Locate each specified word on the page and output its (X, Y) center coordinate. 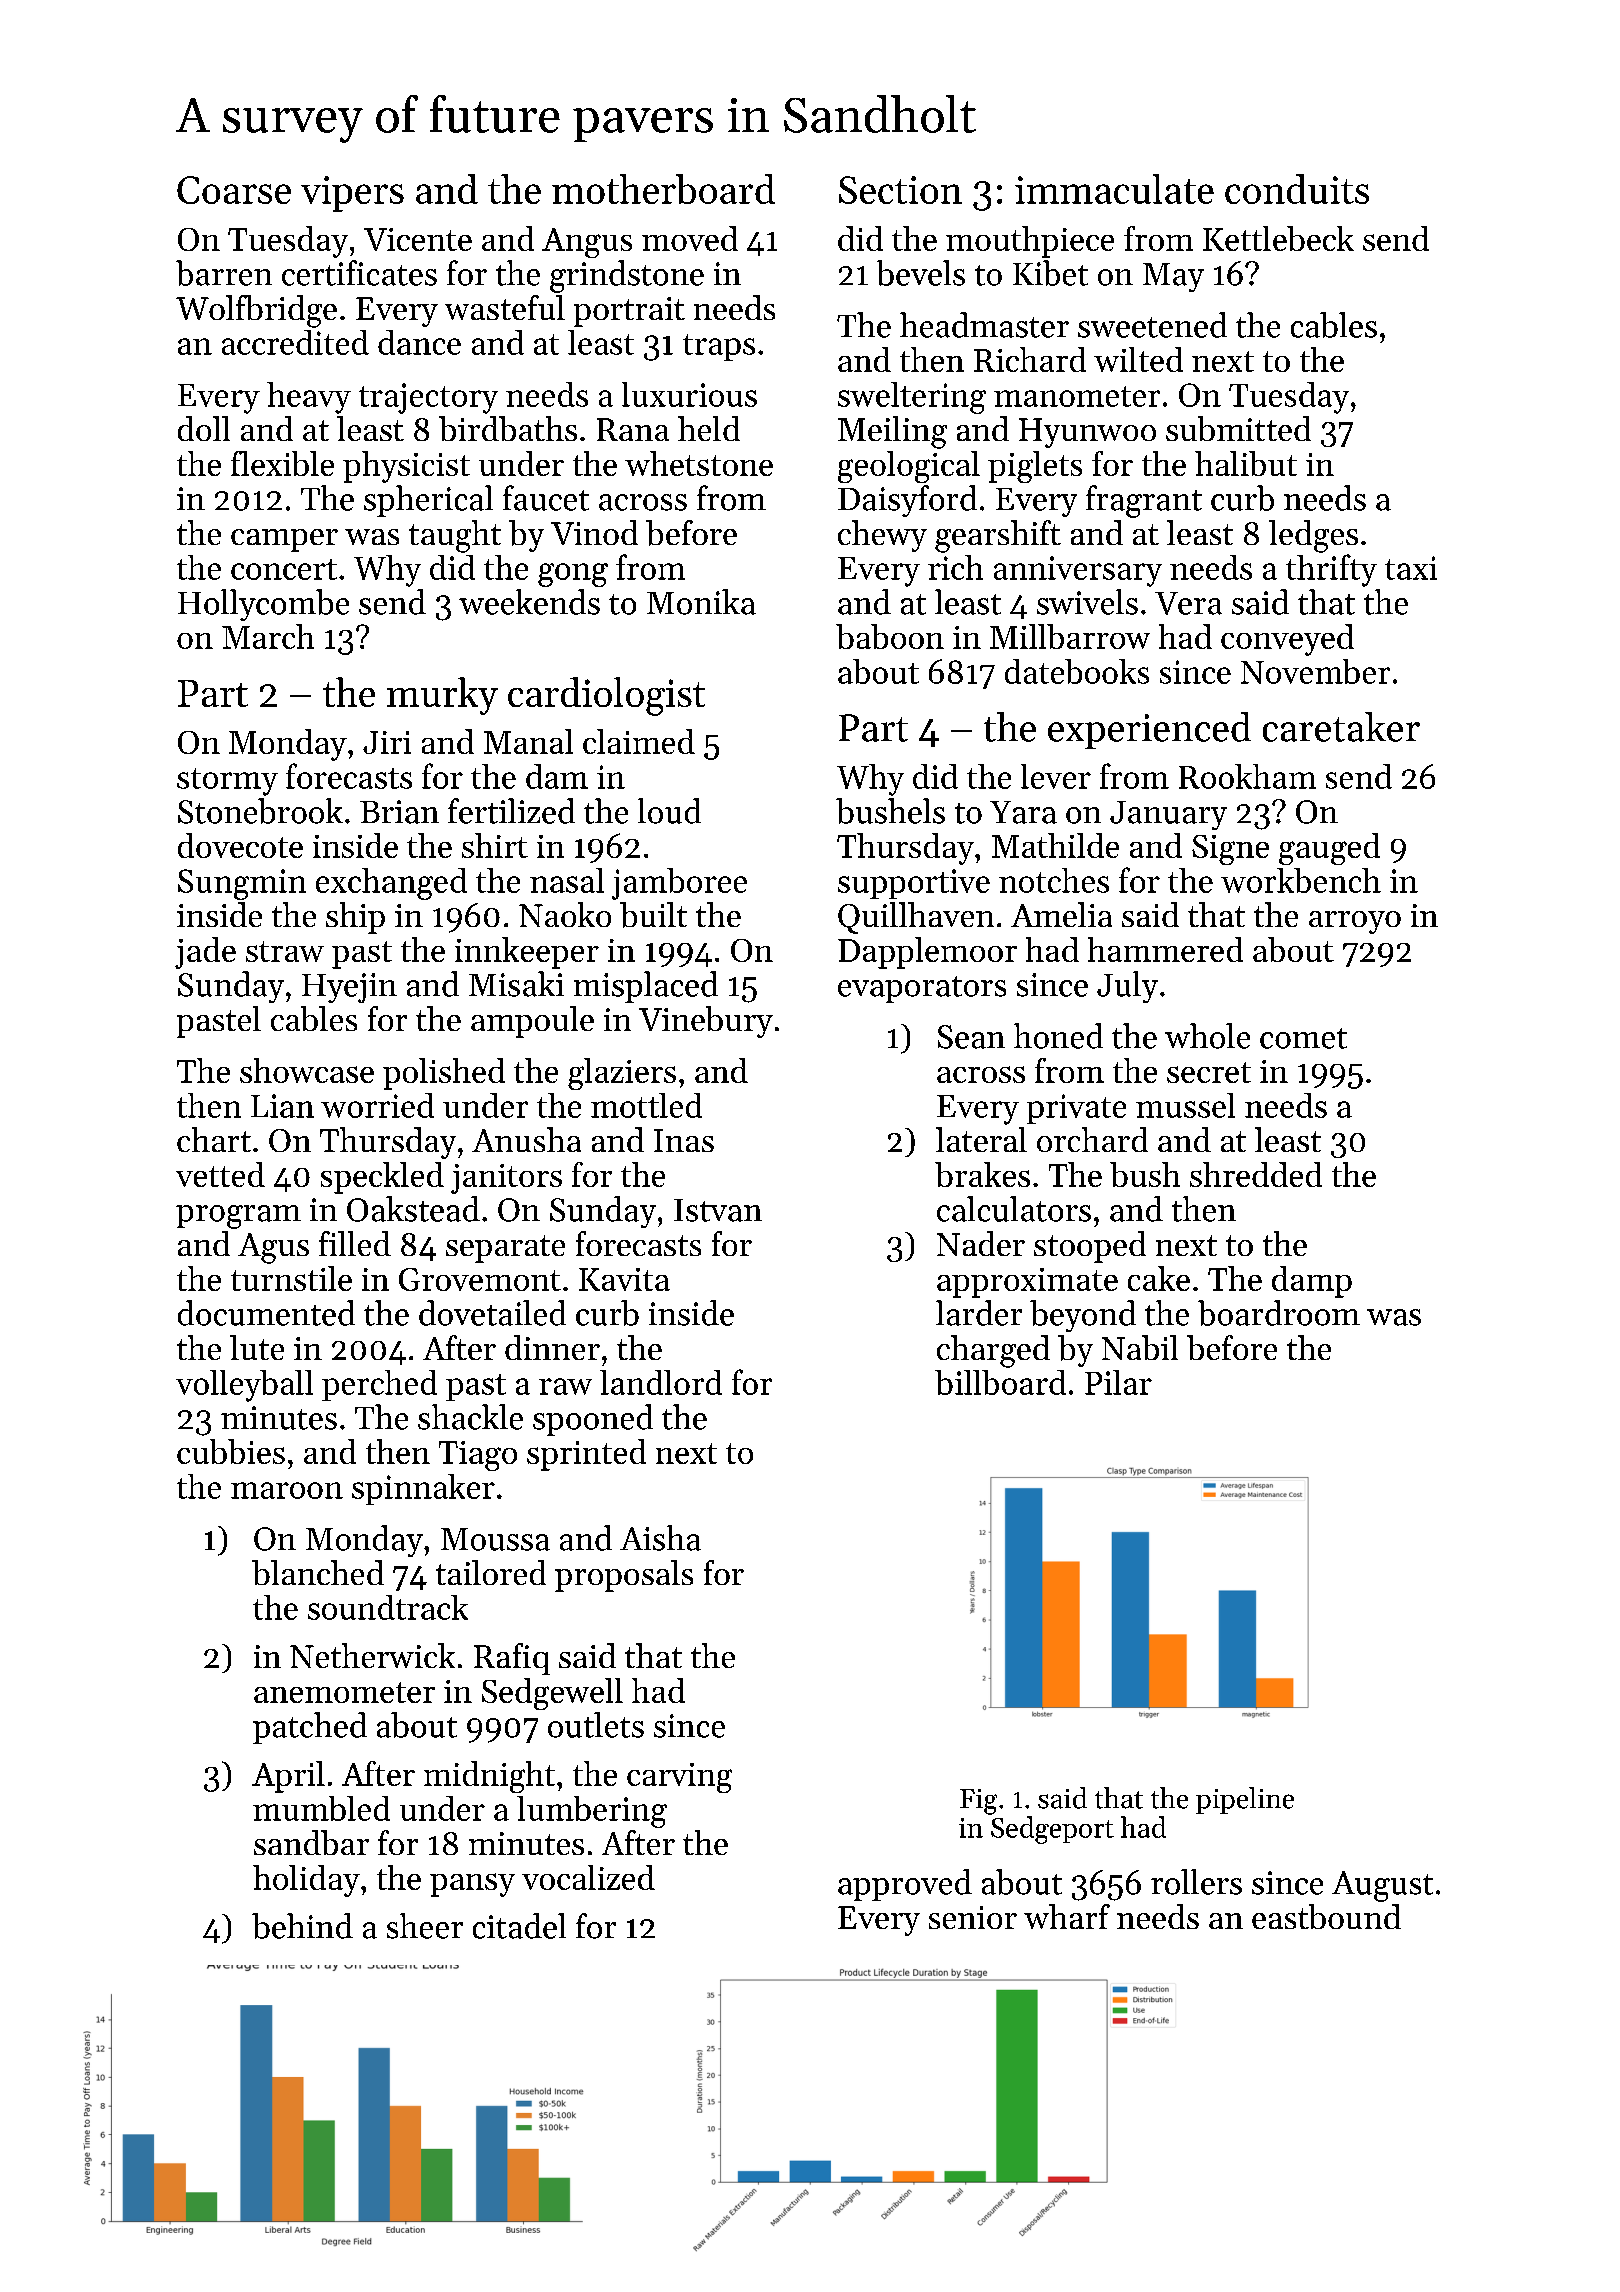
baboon (890, 636)
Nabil (1140, 1347)
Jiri (387, 742)
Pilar (1118, 1382)
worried (377, 1105)
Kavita (624, 1279)
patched (310, 1728)
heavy (309, 398)
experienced (1149, 730)
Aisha (660, 1538)
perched (379, 1385)
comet (1303, 1038)
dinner (552, 1347)
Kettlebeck (1278, 238)
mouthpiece (1030, 242)
